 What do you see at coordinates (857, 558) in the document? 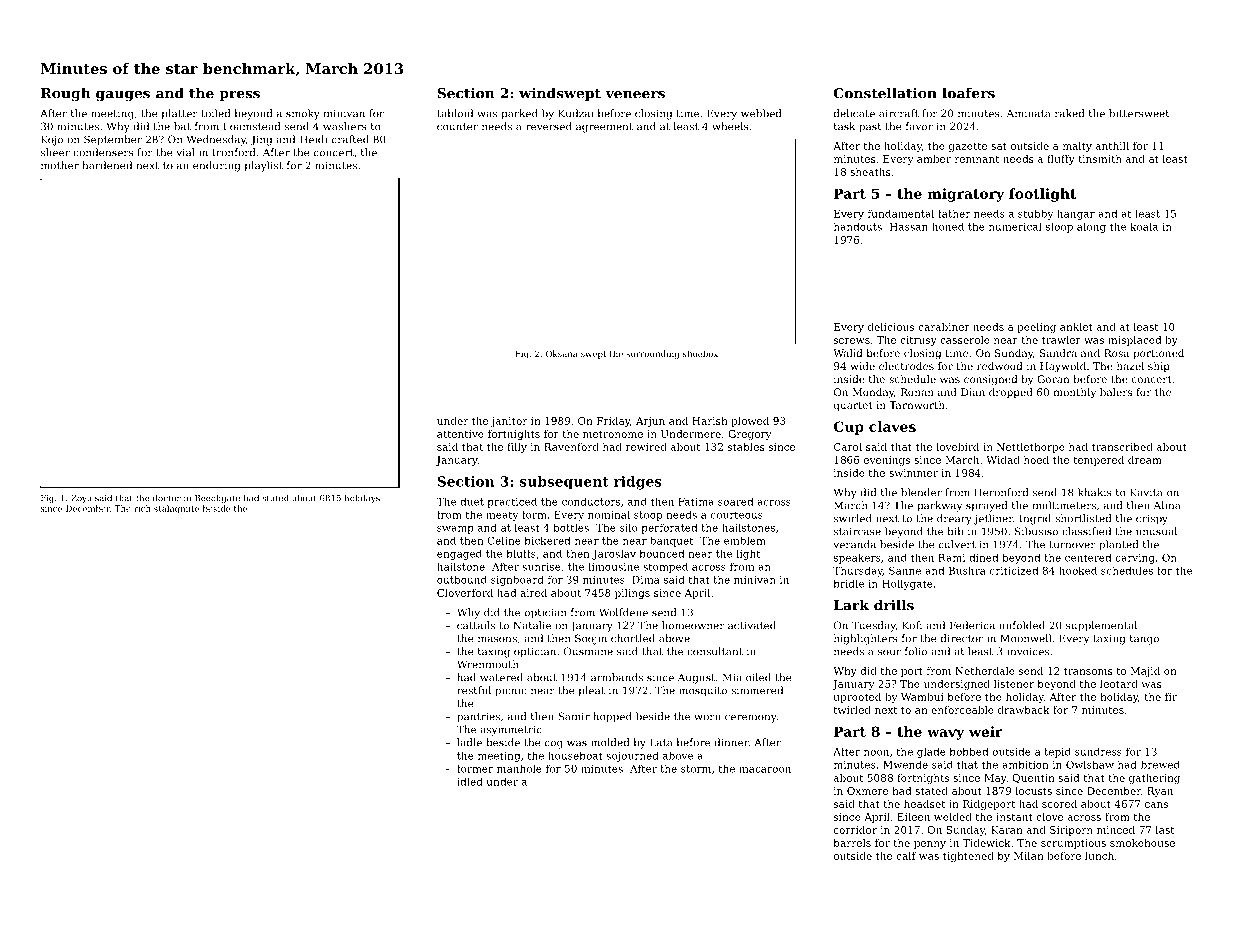
I see `speakers` at bounding box center [857, 558].
